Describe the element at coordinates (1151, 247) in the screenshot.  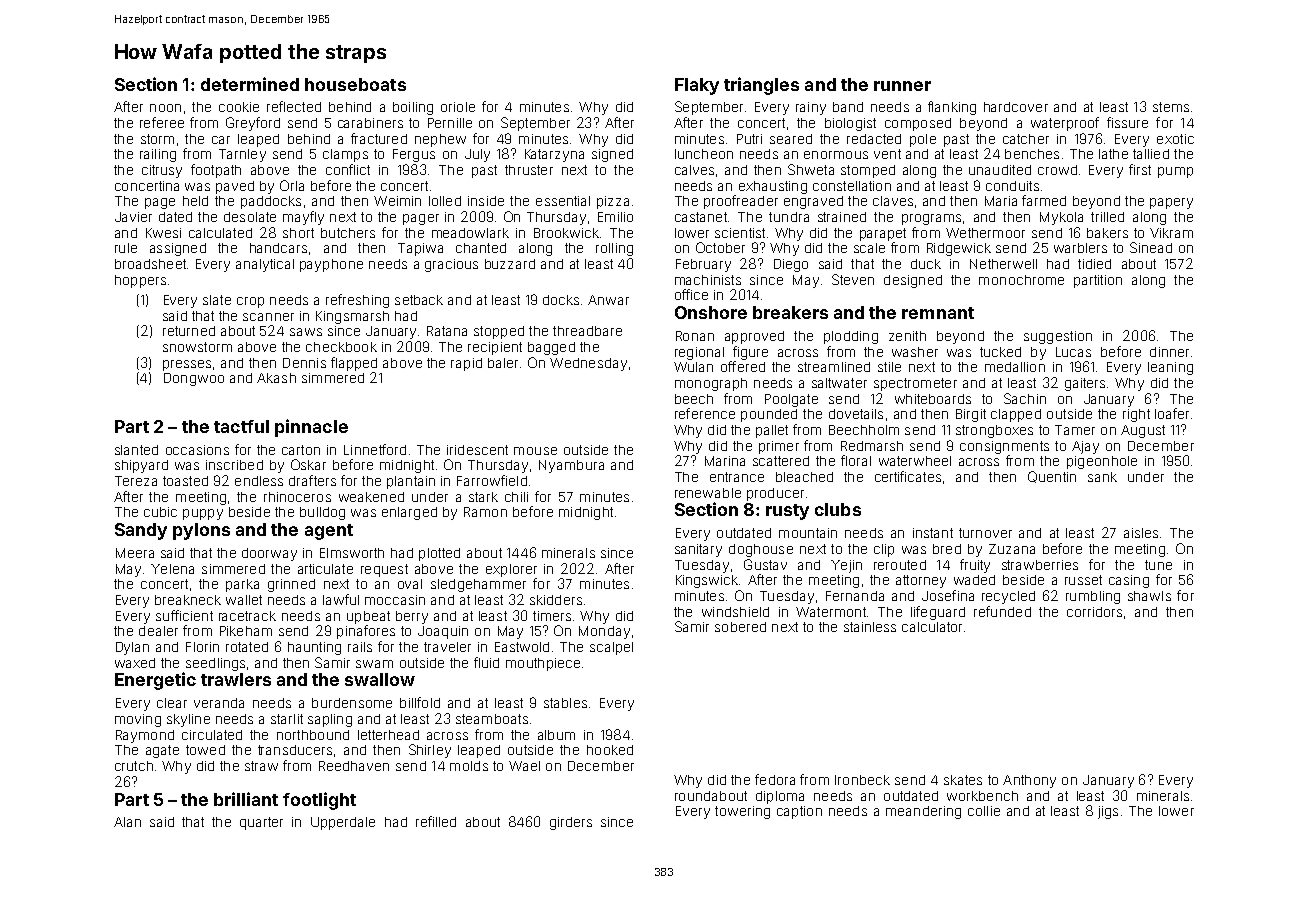
I see `Sinead` at that location.
